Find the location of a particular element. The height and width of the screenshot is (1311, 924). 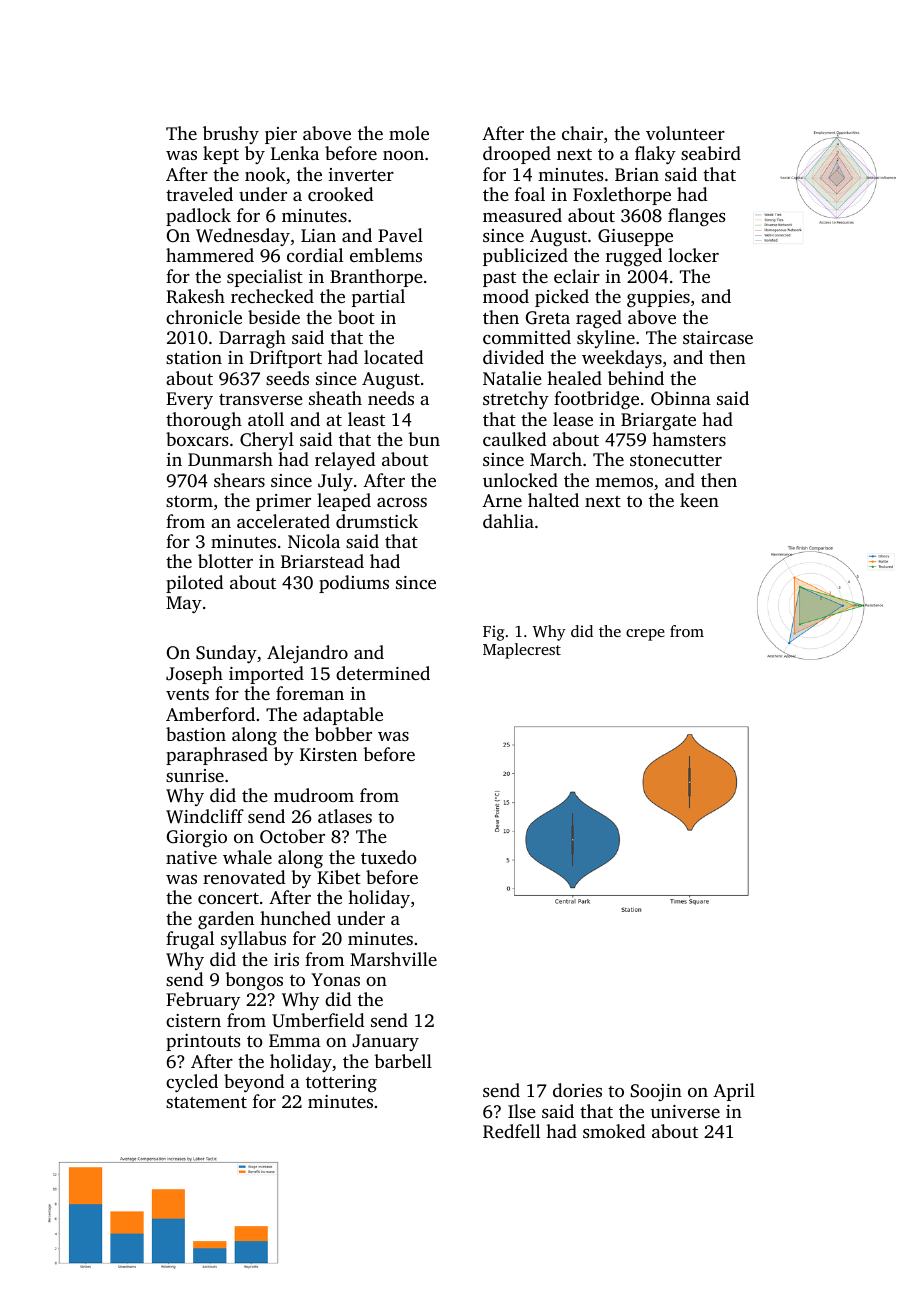

Rakesh is located at coordinates (195, 296).
